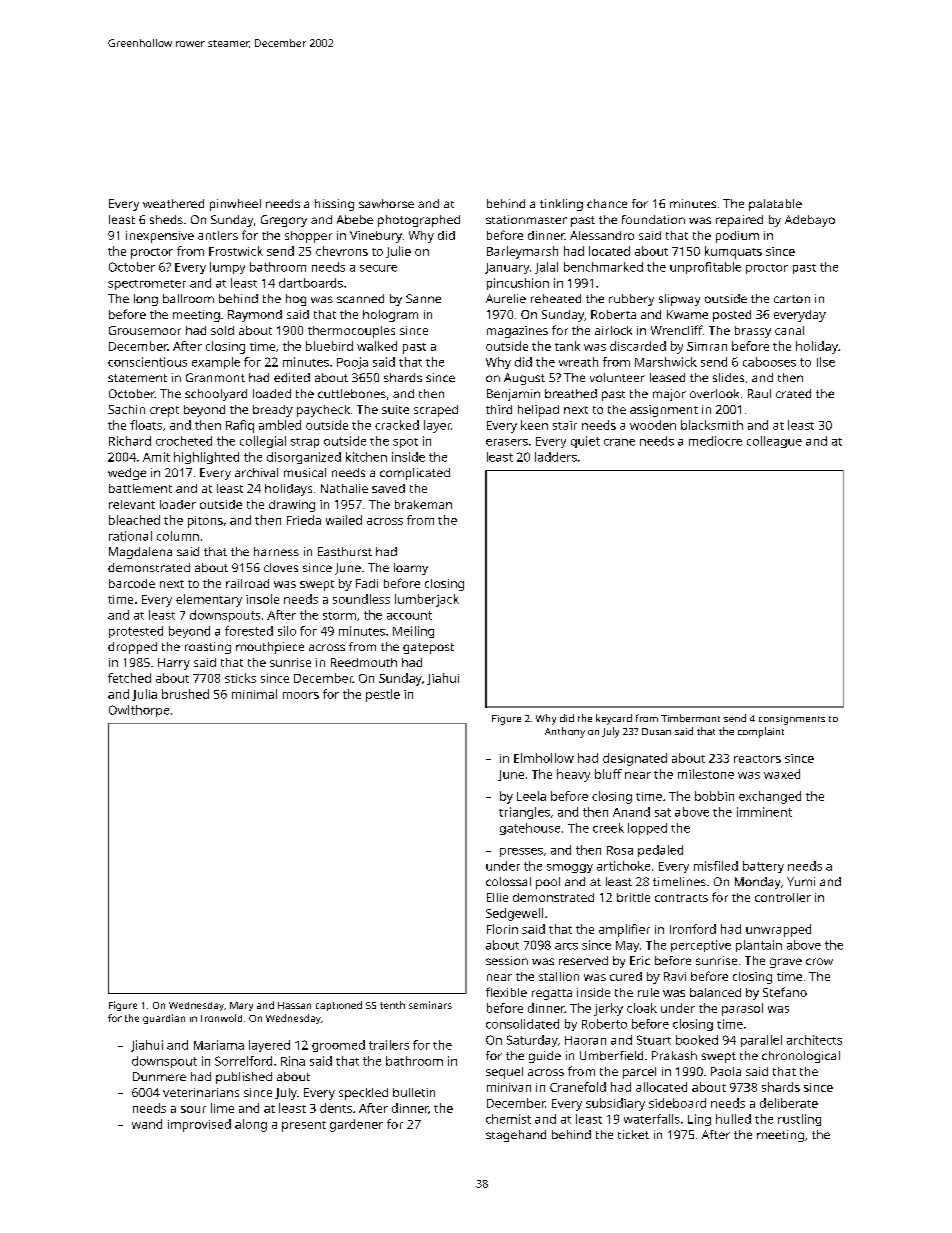 The width and height of the page is (952, 1233). What do you see at coordinates (774, 442) in the page?
I see `colleague` at bounding box center [774, 442].
